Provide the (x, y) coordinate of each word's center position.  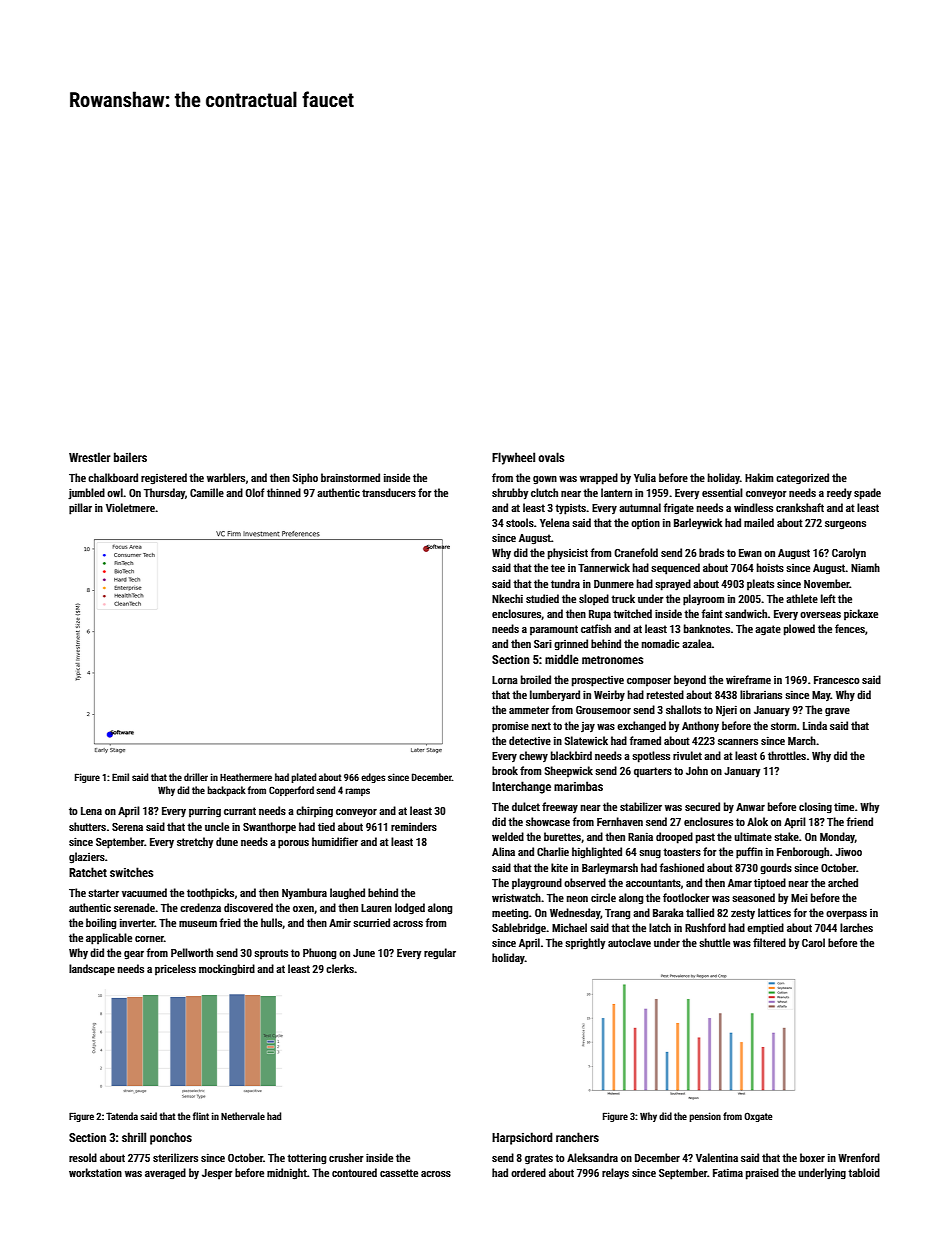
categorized (802, 479)
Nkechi (507, 598)
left (828, 598)
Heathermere (246, 777)
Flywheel (513, 458)
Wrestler (90, 457)
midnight (287, 1174)
